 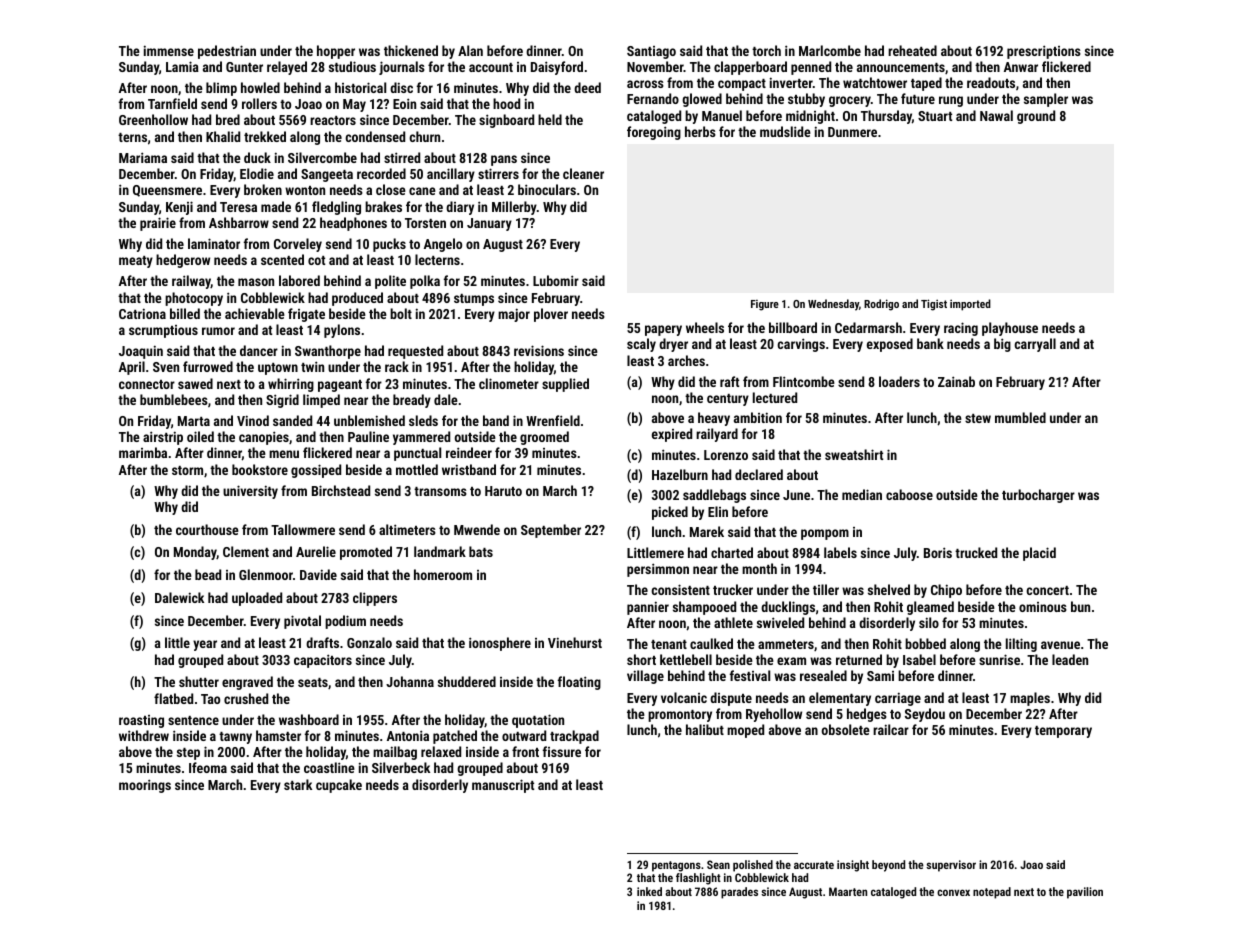 What do you see at coordinates (503, 491) in the screenshot?
I see `Haruto` at bounding box center [503, 491].
